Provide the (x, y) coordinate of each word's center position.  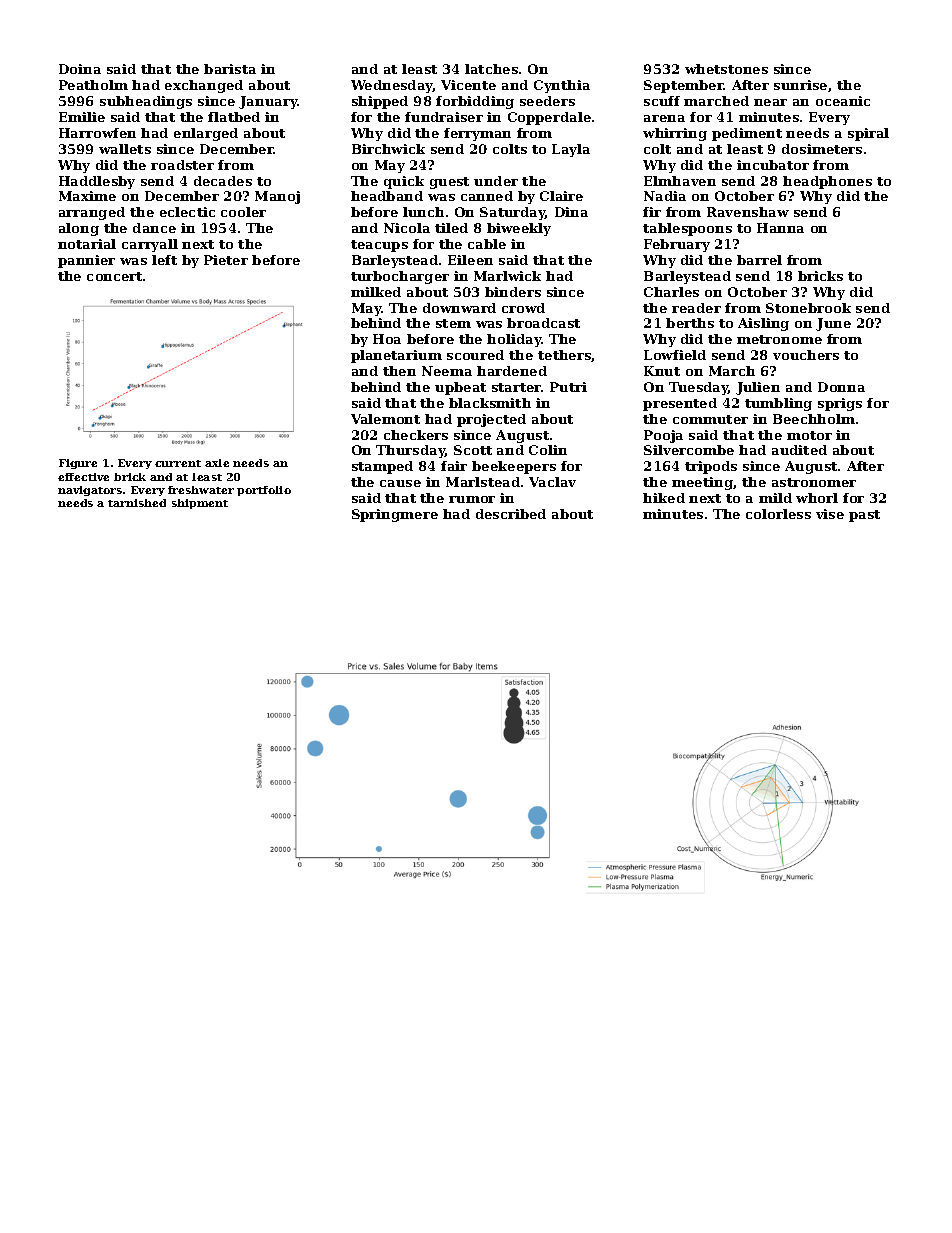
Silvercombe (689, 450)
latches (491, 69)
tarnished (137, 503)
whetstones (726, 69)
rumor (472, 499)
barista (230, 69)
